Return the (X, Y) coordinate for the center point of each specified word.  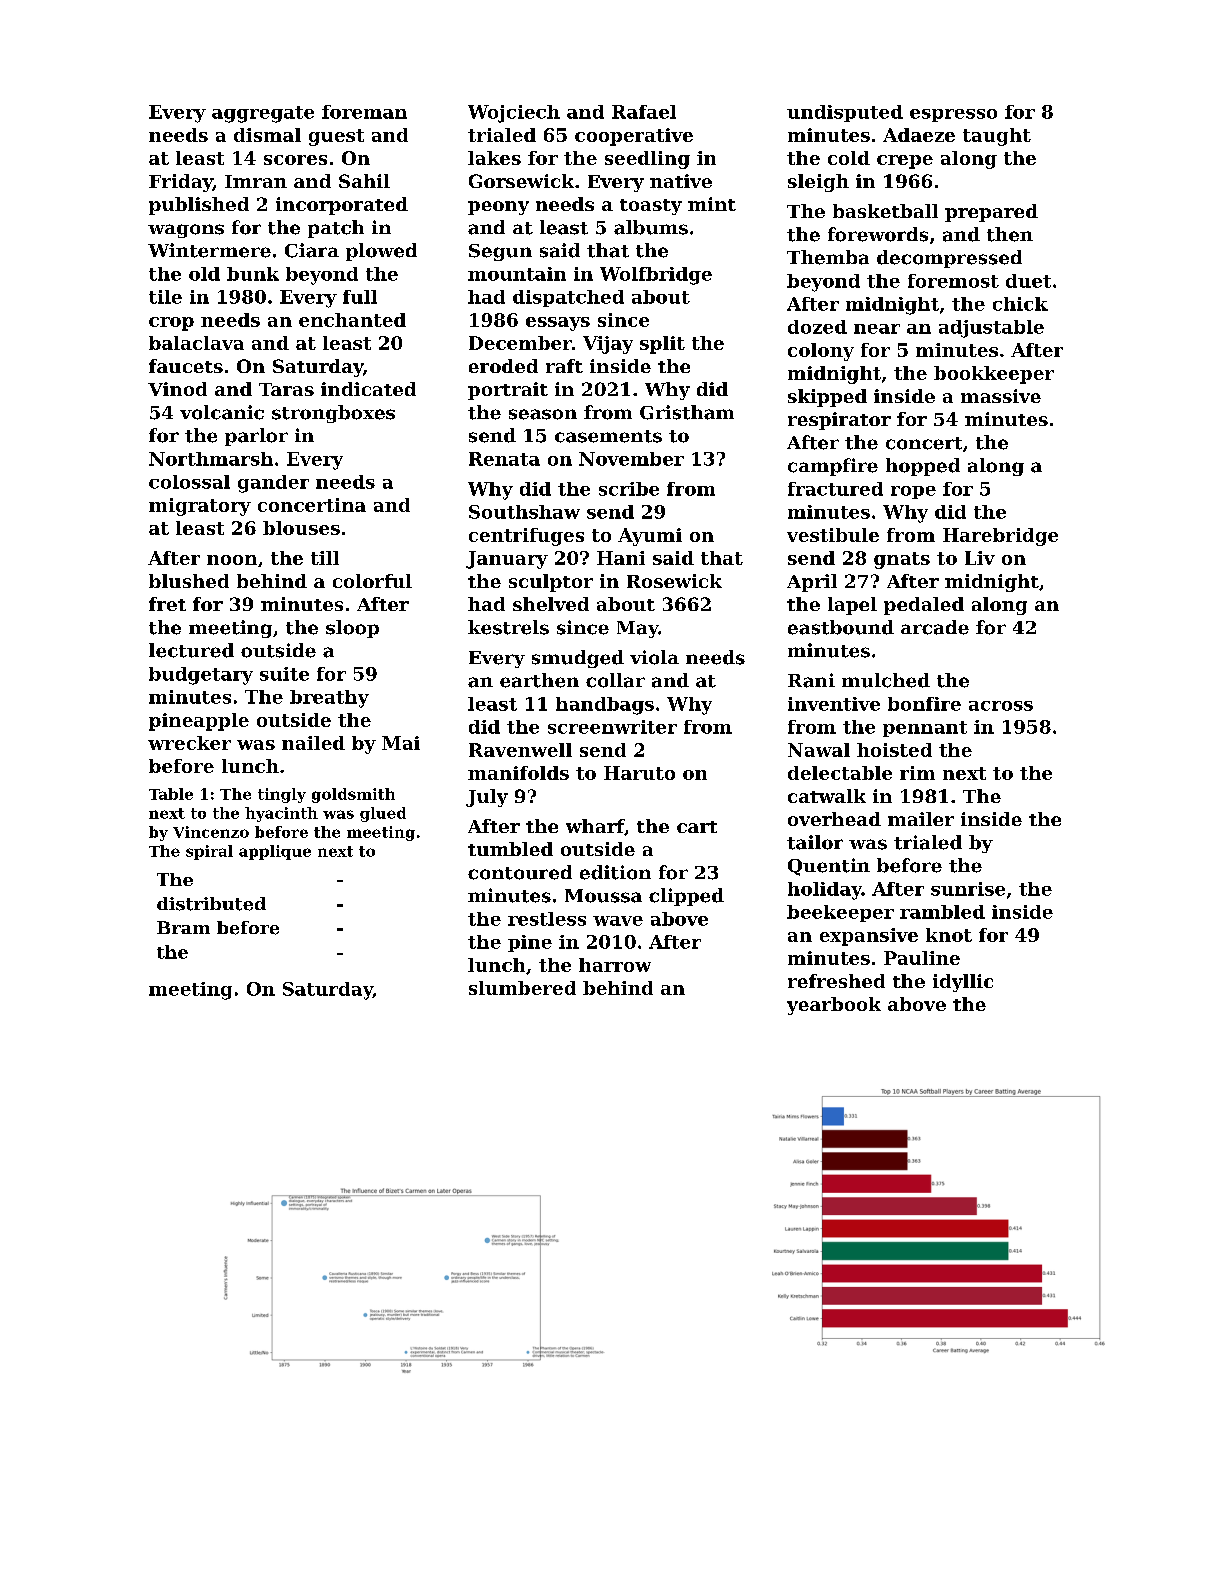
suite (284, 674)
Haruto (639, 773)
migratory (200, 507)
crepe (905, 162)
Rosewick (674, 581)
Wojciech (514, 114)
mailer (921, 819)
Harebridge (1000, 537)
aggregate (263, 114)
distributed (211, 904)
